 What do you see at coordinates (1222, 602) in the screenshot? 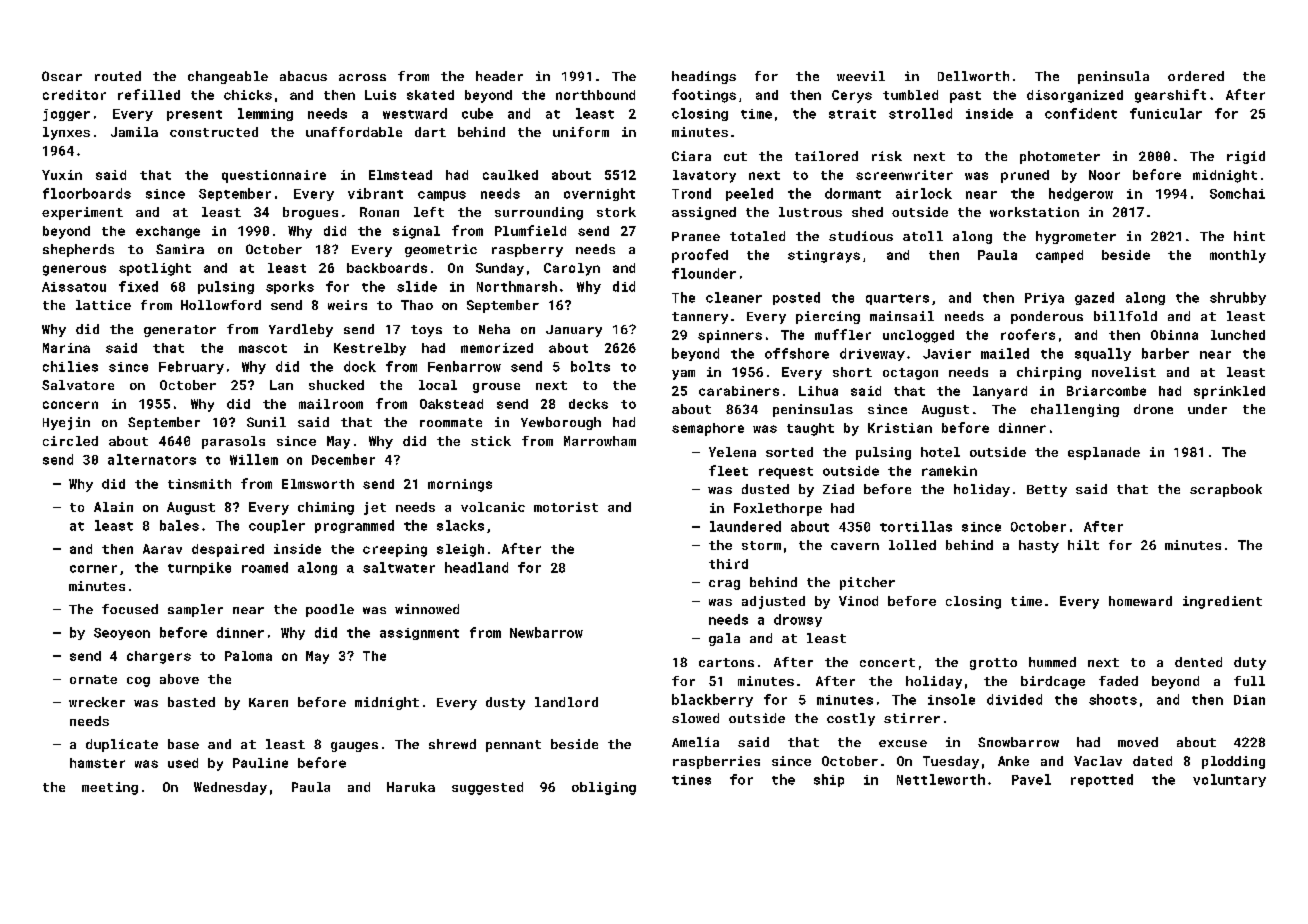
I see `ingredient` at bounding box center [1222, 602].
